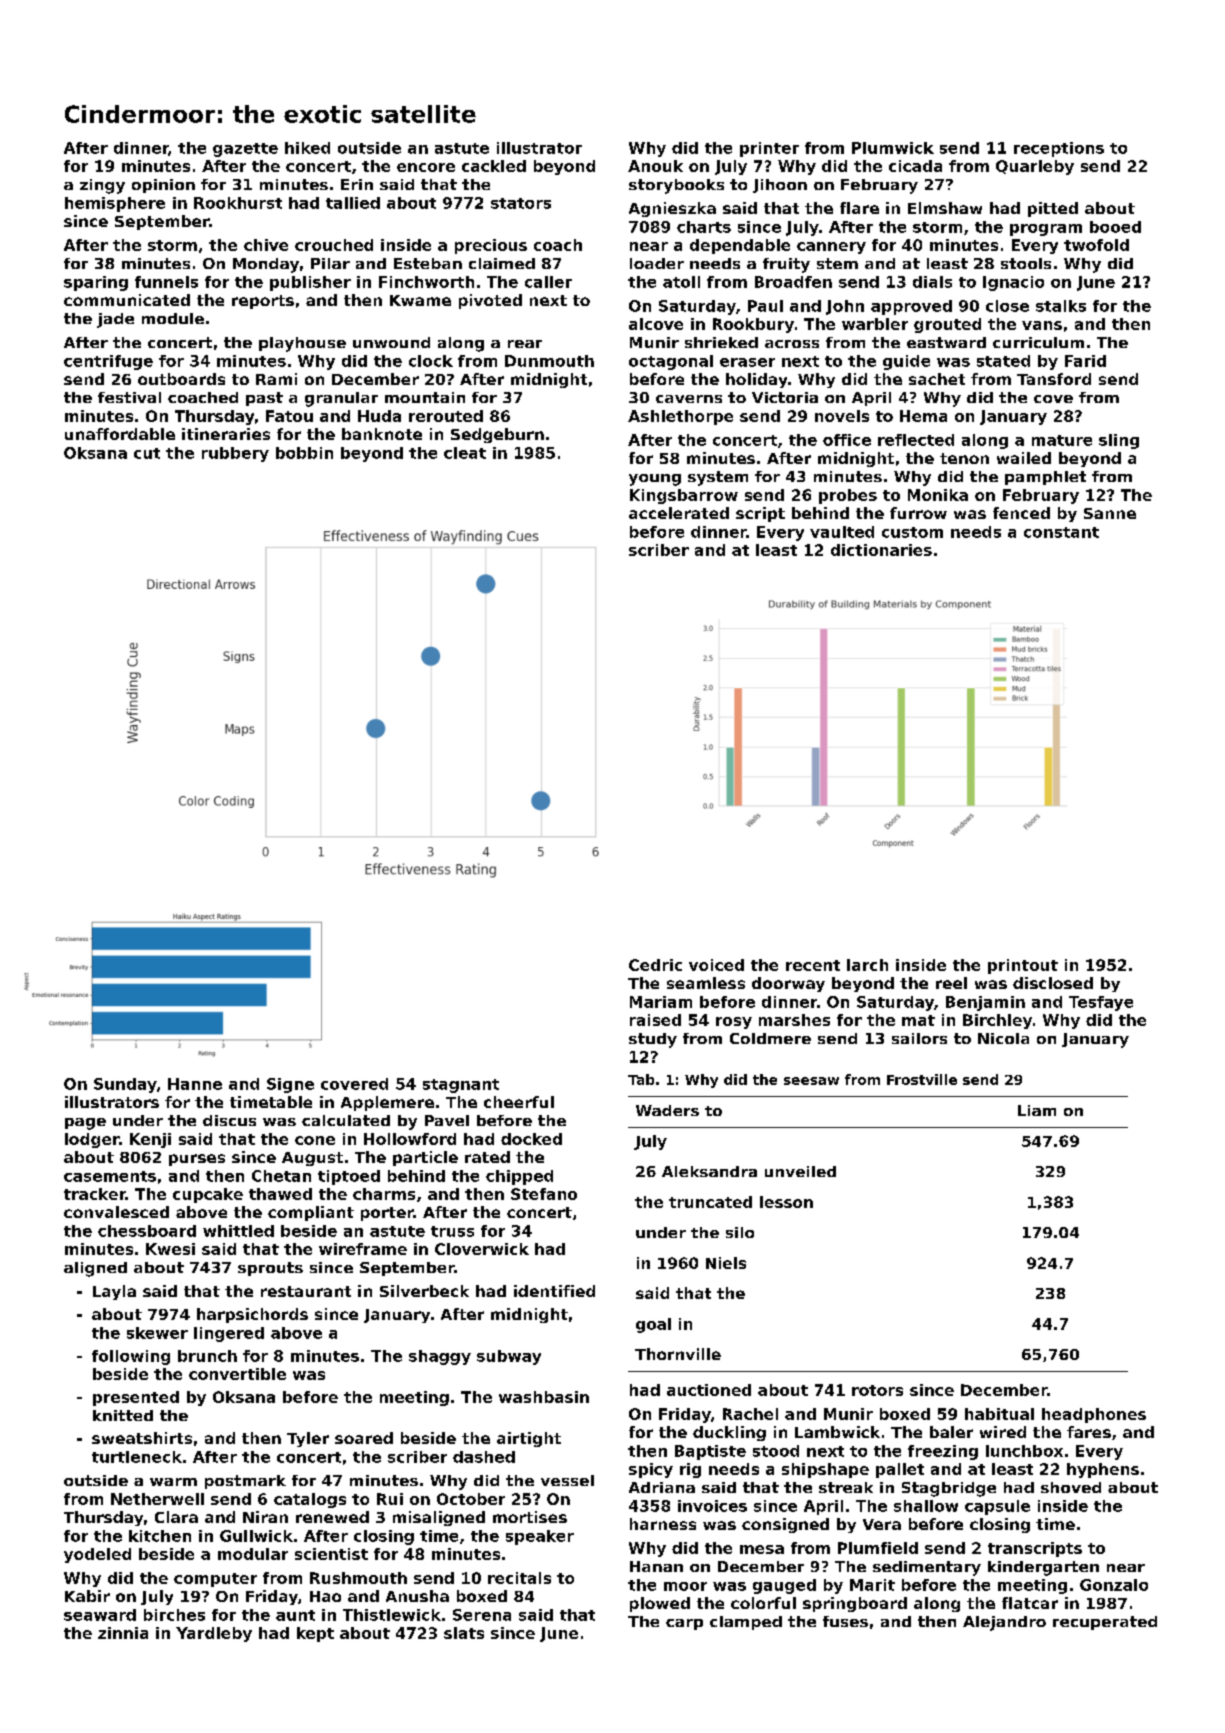 The height and width of the screenshot is (1733, 1225). What do you see at coordinates (346, 1120) in the screenshot?
I see `calculated` at bounding box center [346, 1120].
